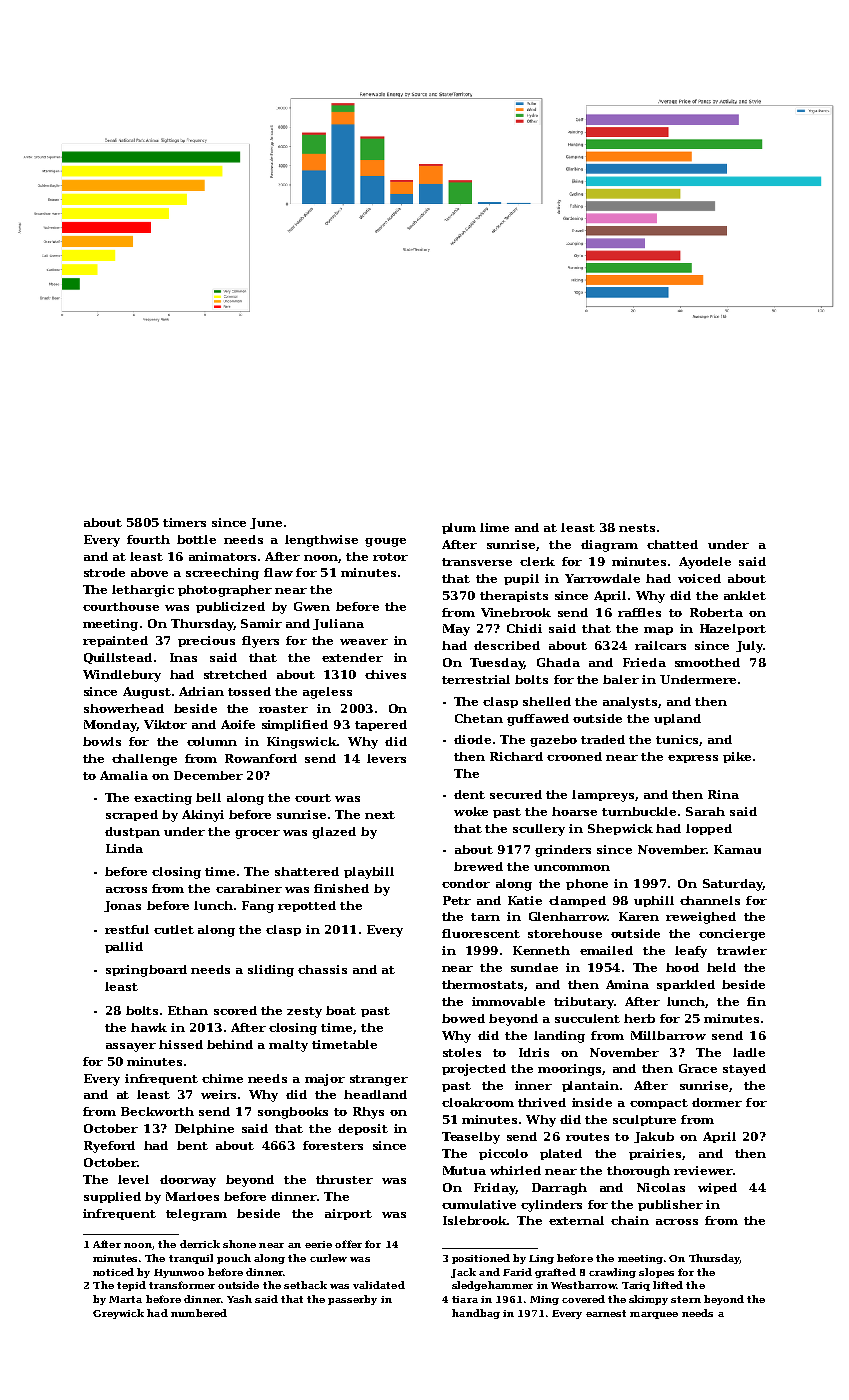 This page has height=1400, width=849. Describe the element at coordinates (249, 888) in the page. I see `carabiner` at that location.
